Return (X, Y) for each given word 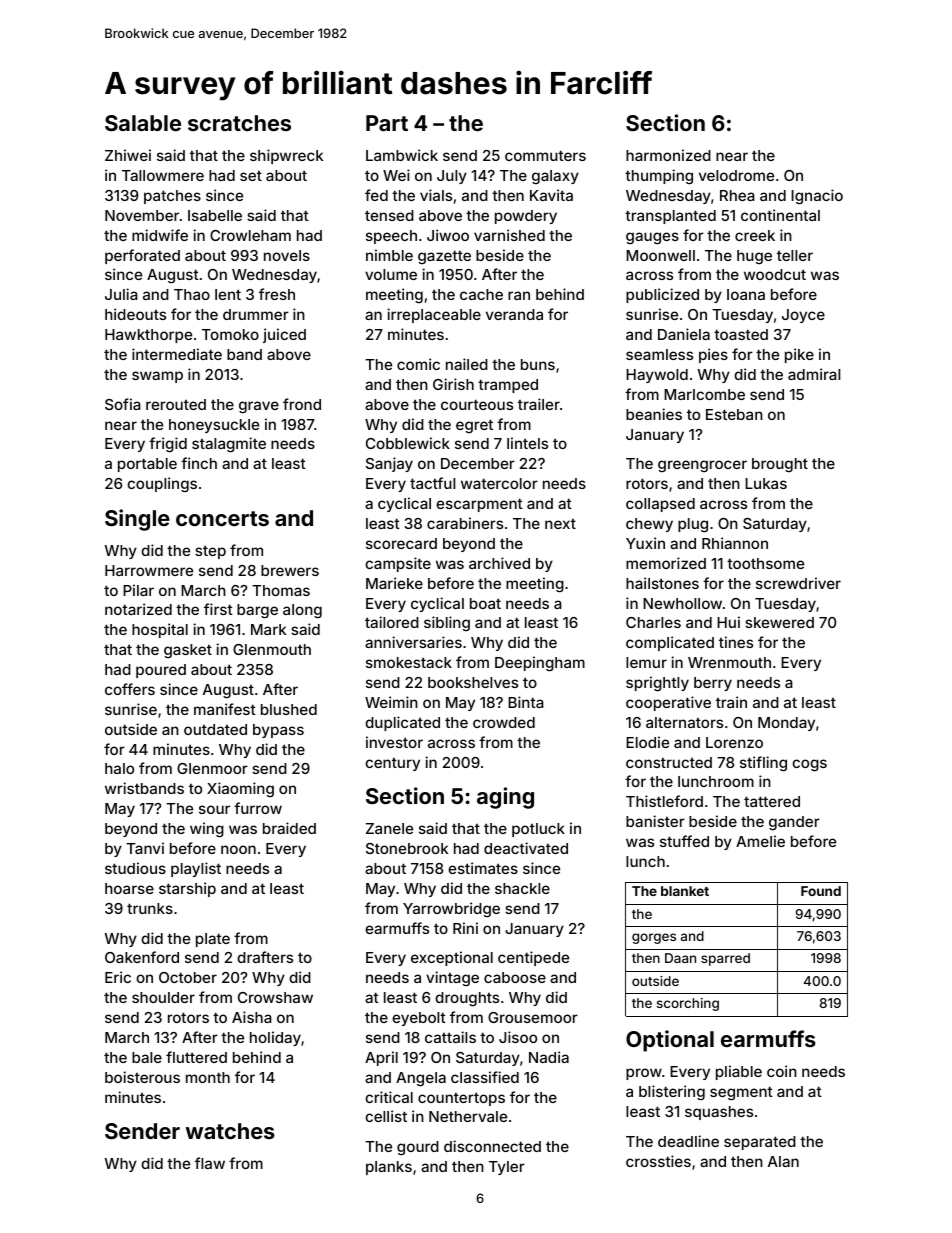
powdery (526, 217)
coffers (130, 689)
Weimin (391, 702)
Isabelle (215, 215)
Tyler (507, 1168)
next (560, 524)
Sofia (123, 404)
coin (782, 1071)
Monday (786, 724)
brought (780, 465)
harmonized (668, 155)
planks (389, 1168)
